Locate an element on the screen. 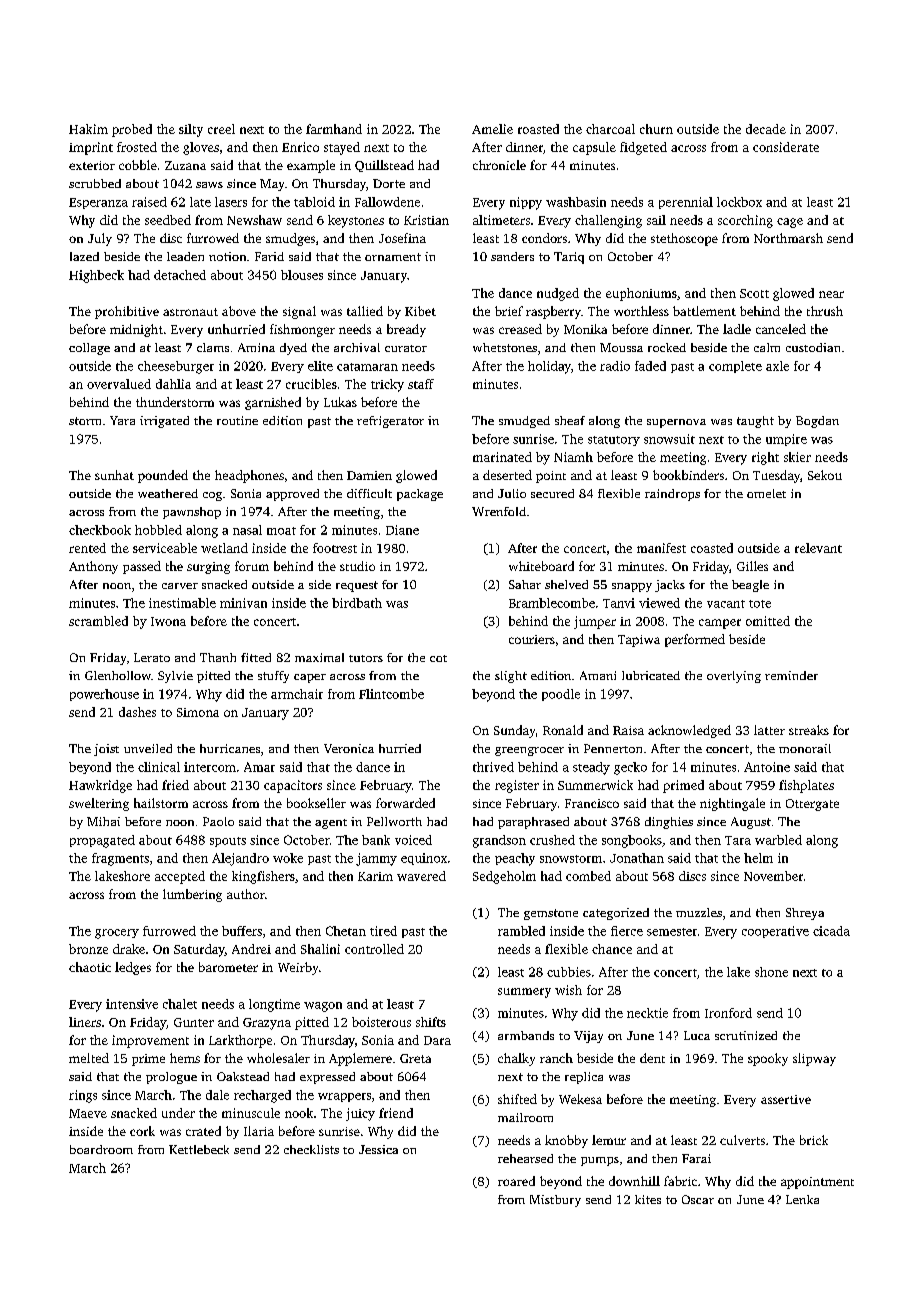 The width and height of the screenshot is (924, 1308). agent is located at coordinates (331, 824).
